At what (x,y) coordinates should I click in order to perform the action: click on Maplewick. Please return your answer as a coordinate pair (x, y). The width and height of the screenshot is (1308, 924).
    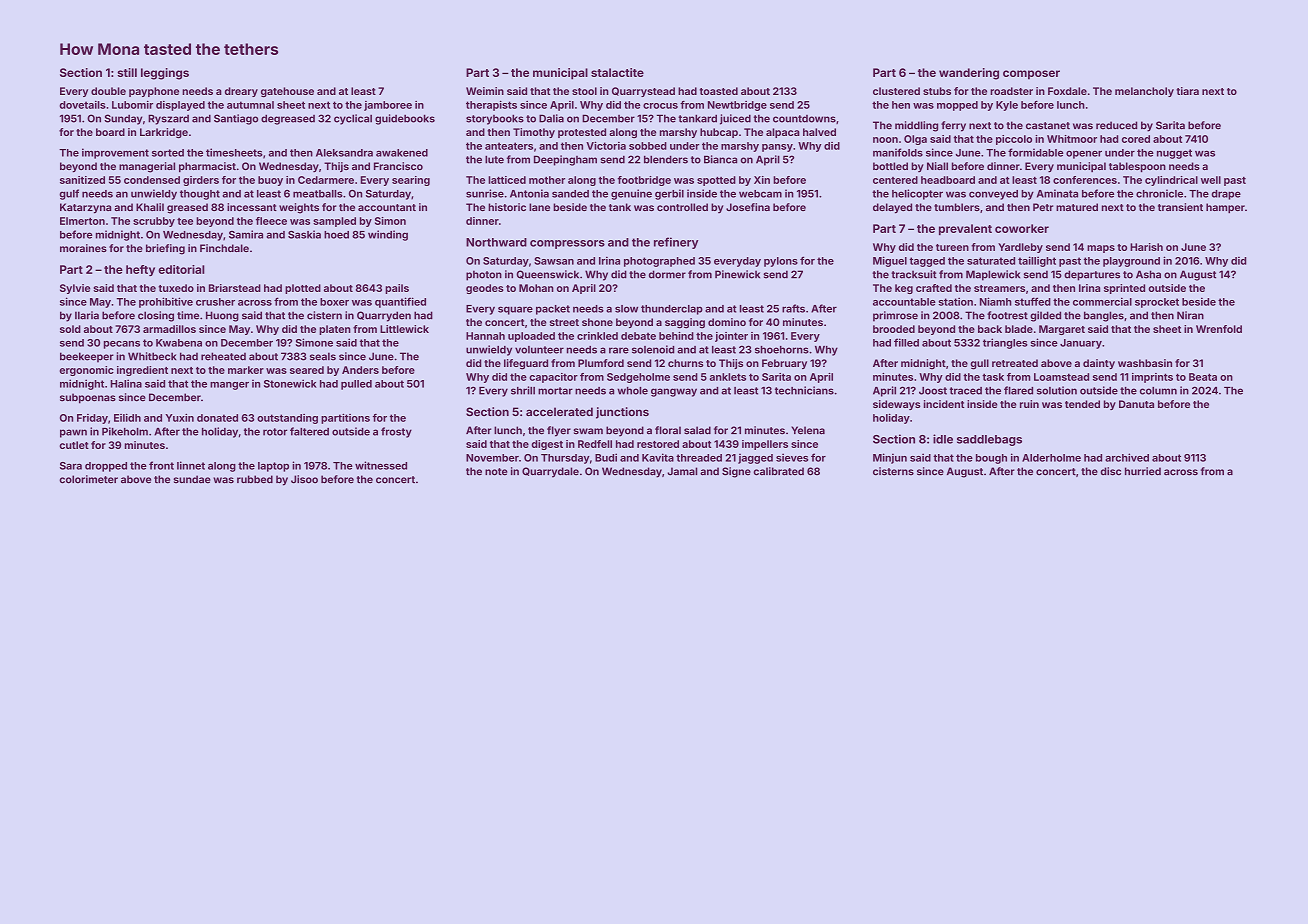
    Looking at the image, I should click on (993, 275).
